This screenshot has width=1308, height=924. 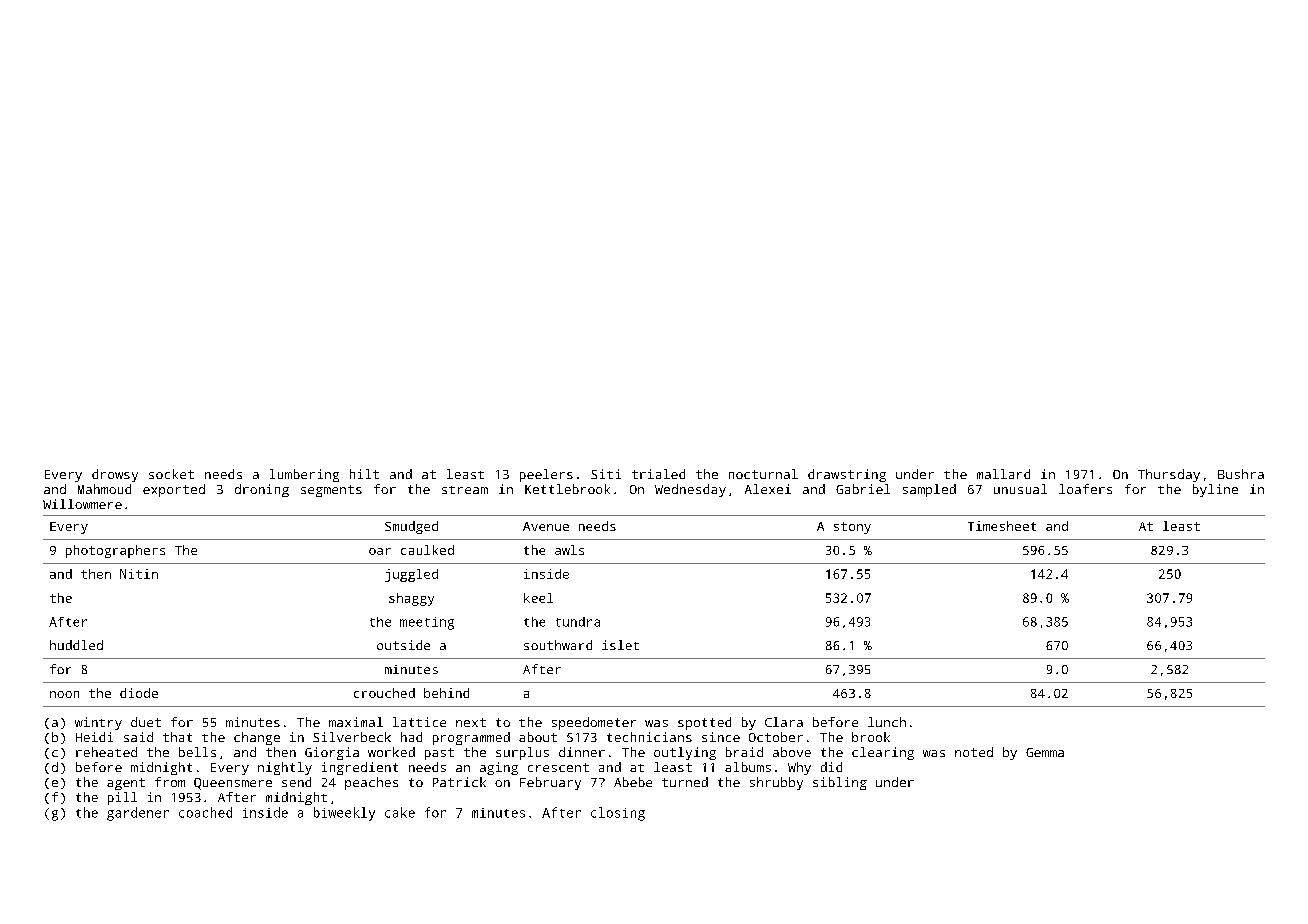 I want to click on huddled, so click(x=76, y=645).
